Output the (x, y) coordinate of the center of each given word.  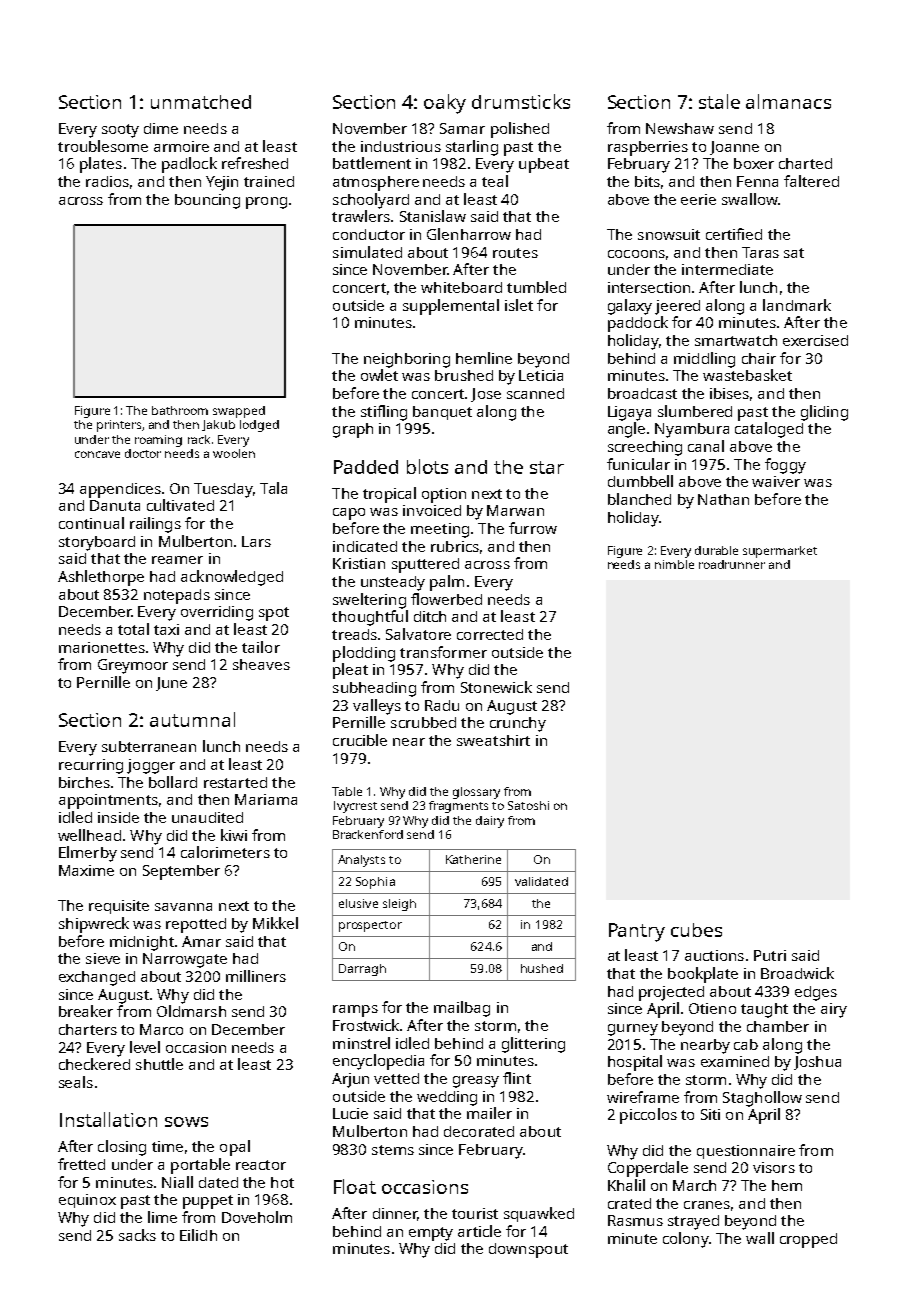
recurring (91, 766)
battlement (372, 163)
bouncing (207, 201)
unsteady (393, 583)
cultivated (180, 505)
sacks (137, 1235)
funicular (638, 464)
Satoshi (528, 805)
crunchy (518, 724)
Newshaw (680, 128)
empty (431, 1234)
